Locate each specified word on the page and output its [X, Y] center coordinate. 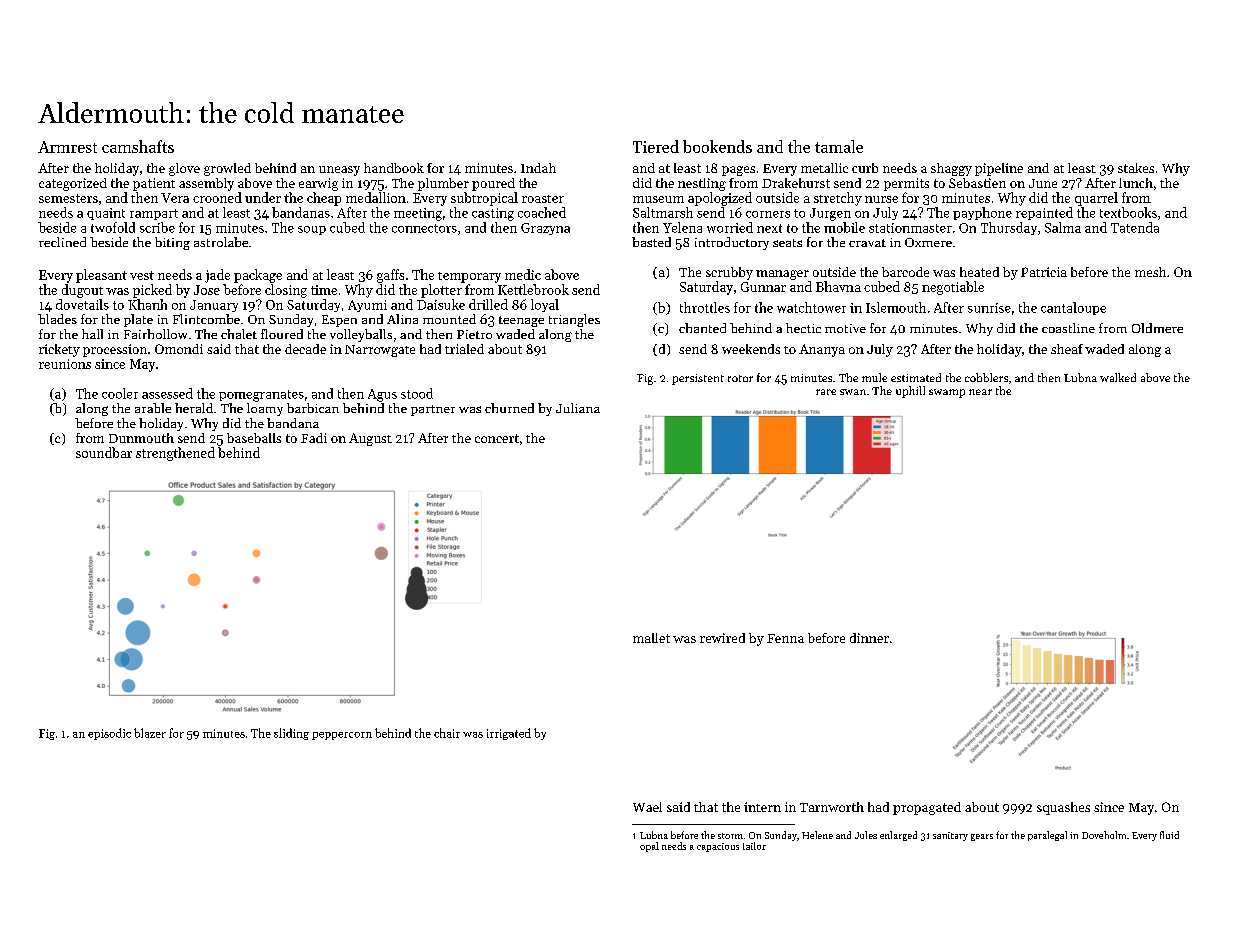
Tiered [656, 146]
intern [762, 807]
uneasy [339, 171]
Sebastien [977, 183]
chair [447, 733]
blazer [150, 733]
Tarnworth [832, 807]
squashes [1063, 808]
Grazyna [545, 229]
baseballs [254, 438]
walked [1118, 377]
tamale [839, 146]
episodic [109, 734]
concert [497, 438]
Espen [339, 321]
